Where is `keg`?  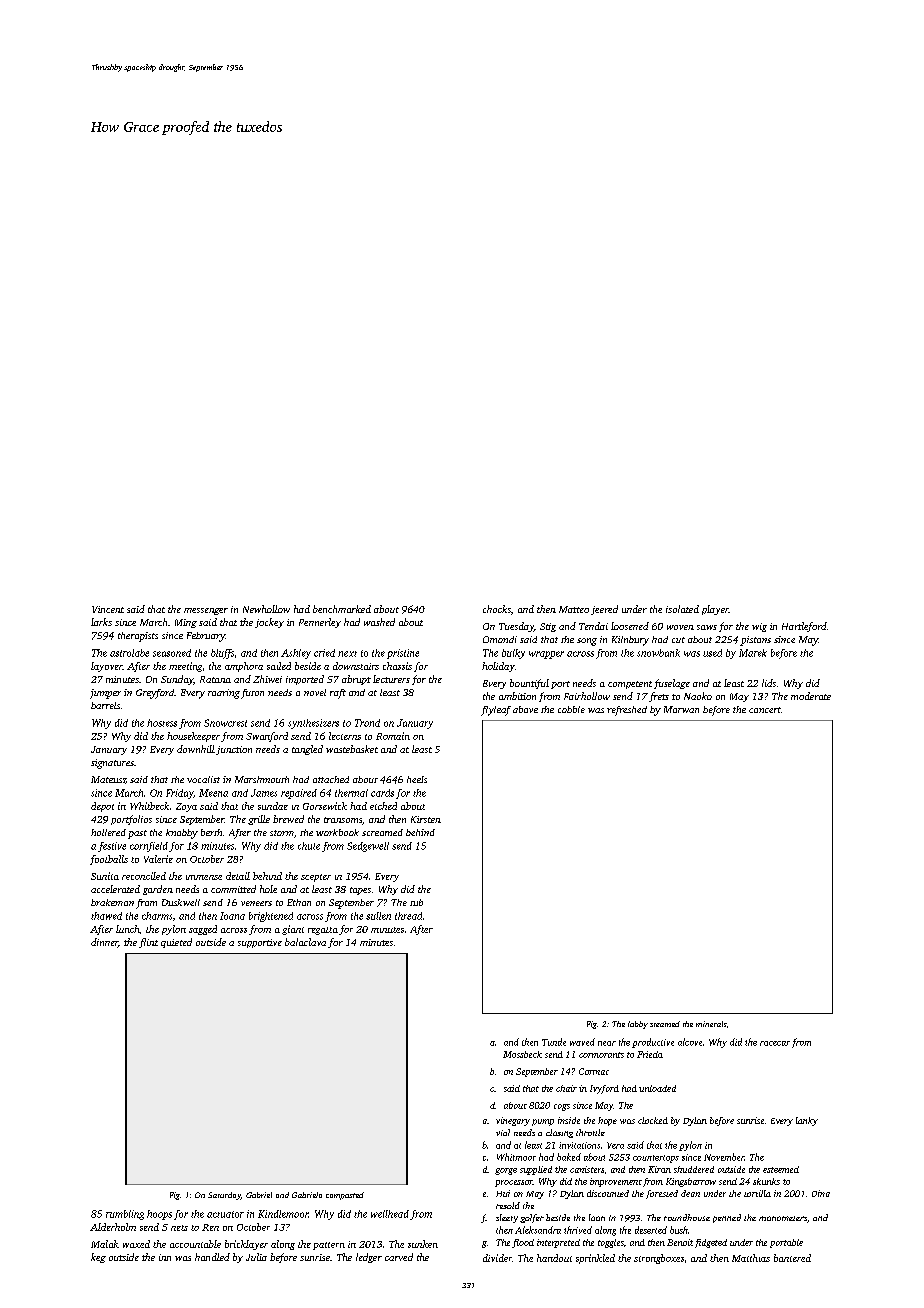 keg is located at coordinates (98, 1258).
